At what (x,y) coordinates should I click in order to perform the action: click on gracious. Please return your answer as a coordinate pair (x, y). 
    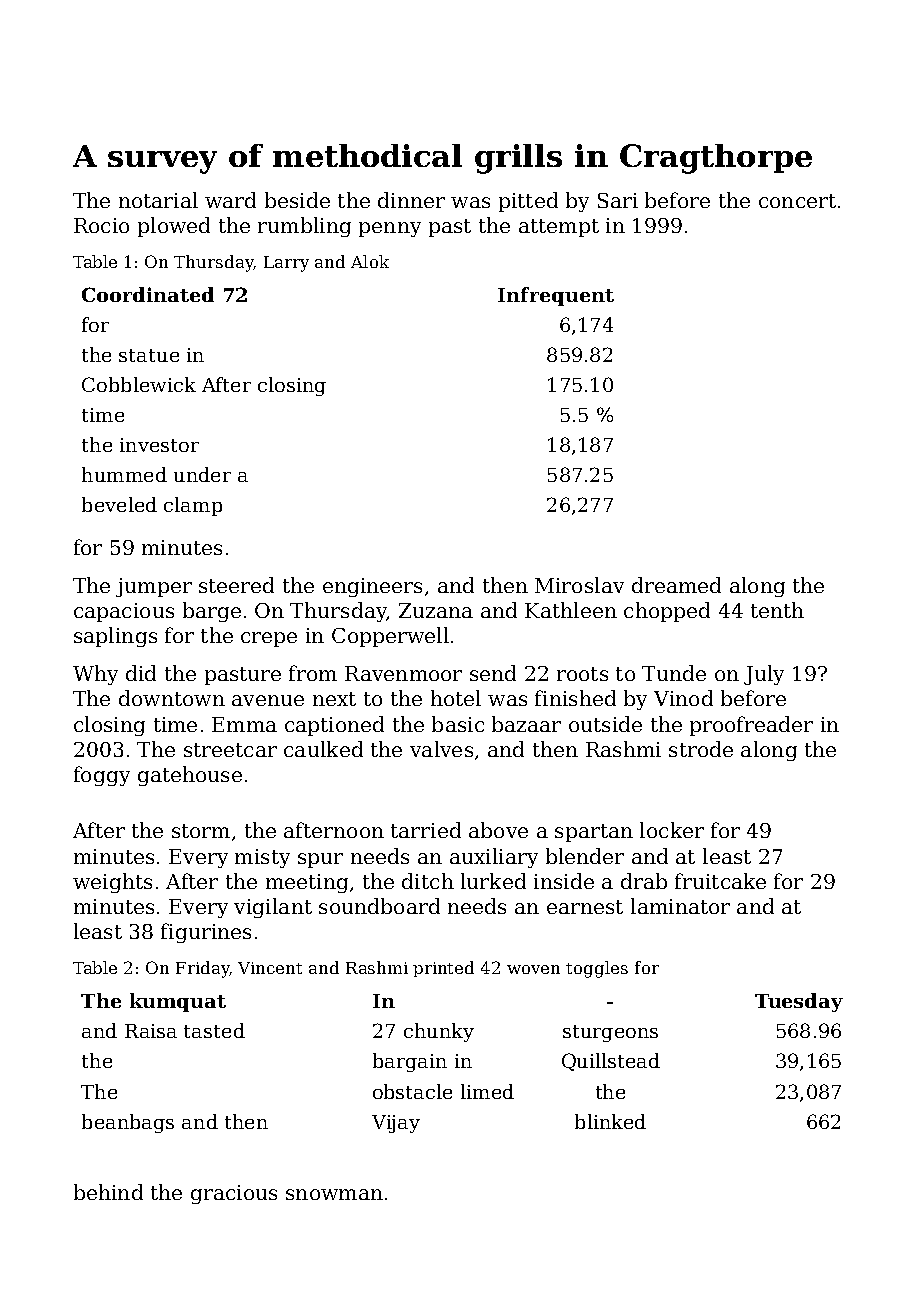
    Looking at the image, I should click on (234, 1194).
